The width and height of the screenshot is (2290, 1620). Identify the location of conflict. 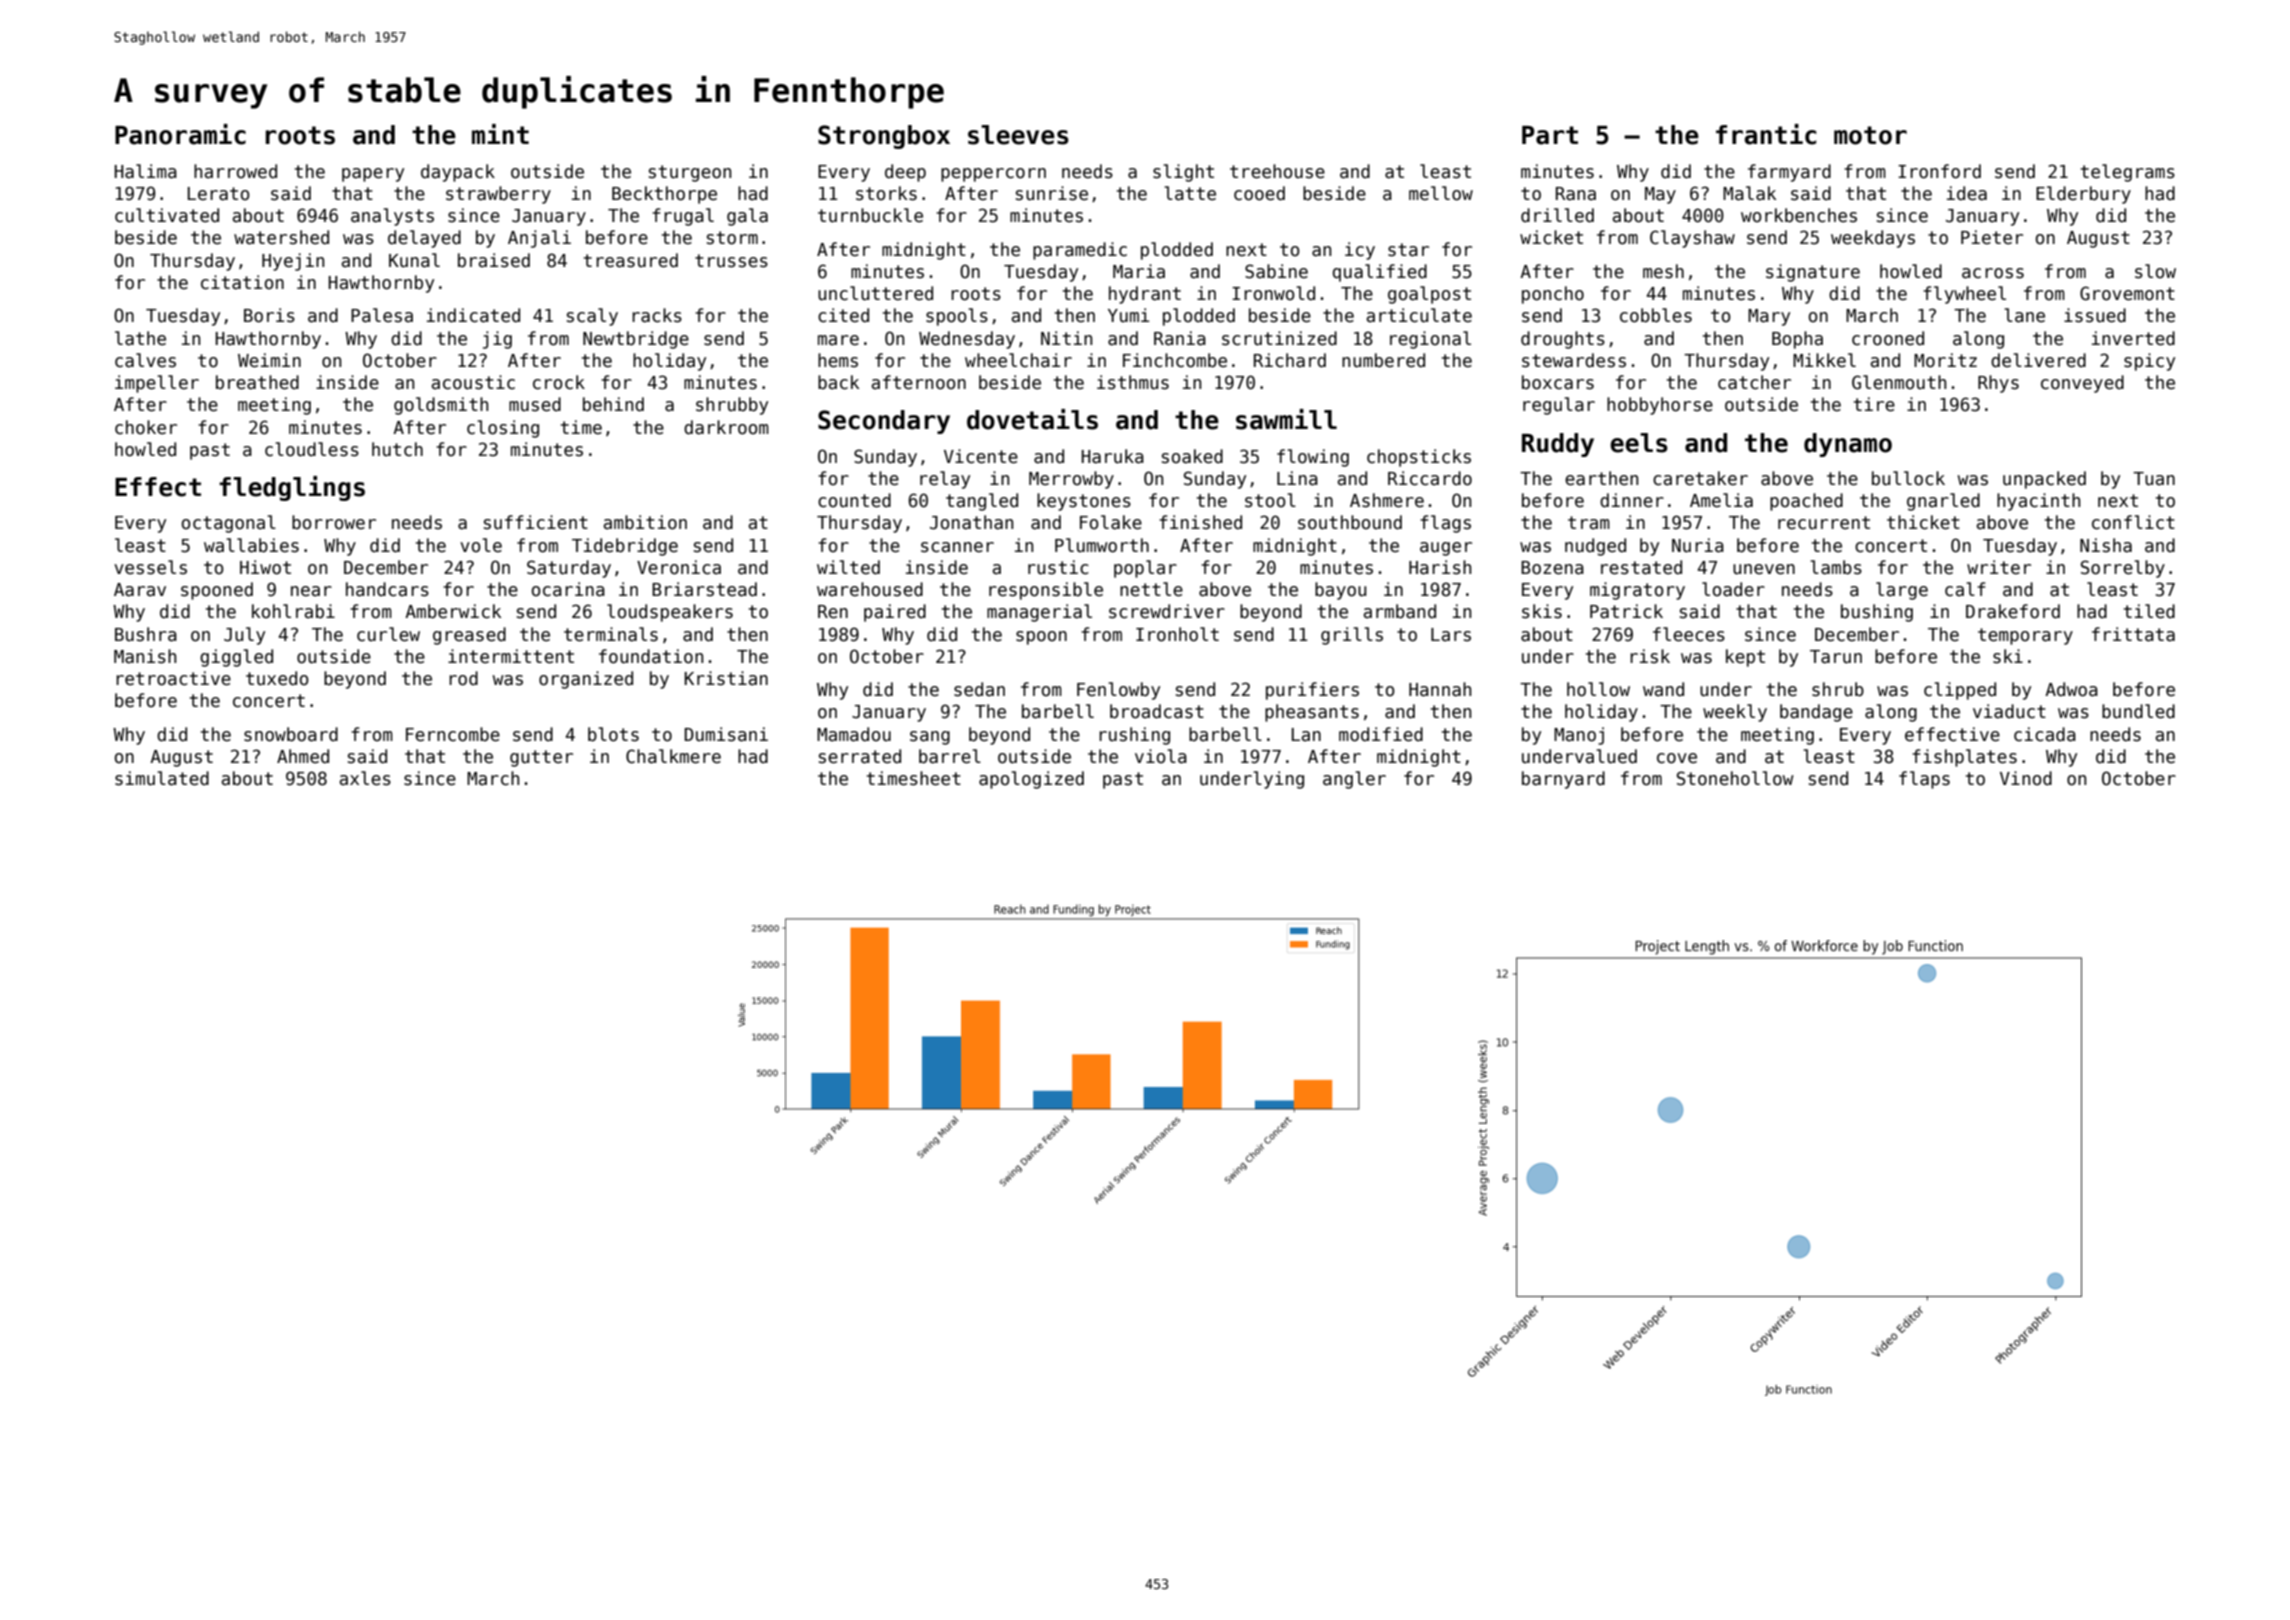
(2133, 522).
